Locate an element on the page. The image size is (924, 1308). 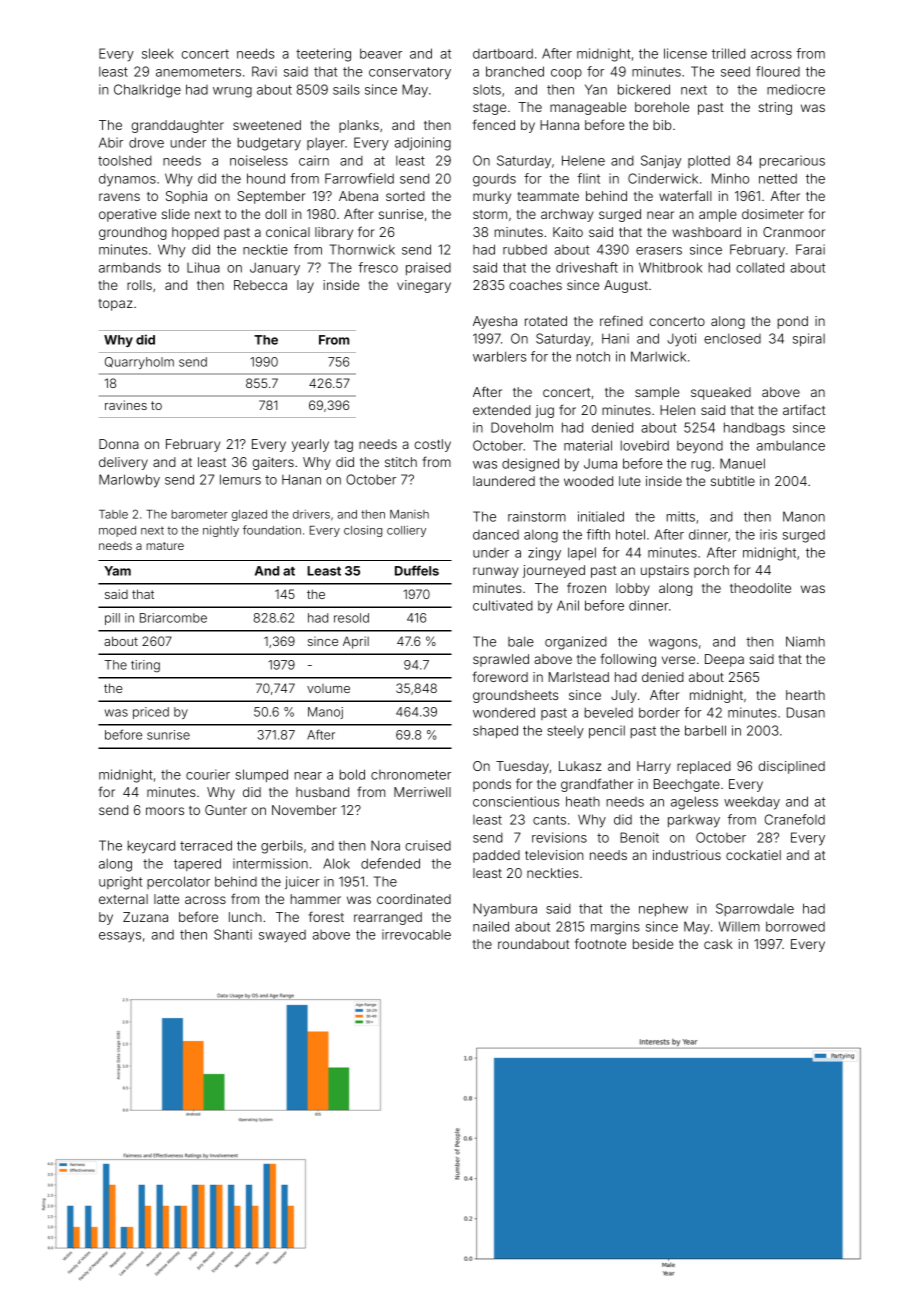
coaches is located at coordinates (535, 285).
